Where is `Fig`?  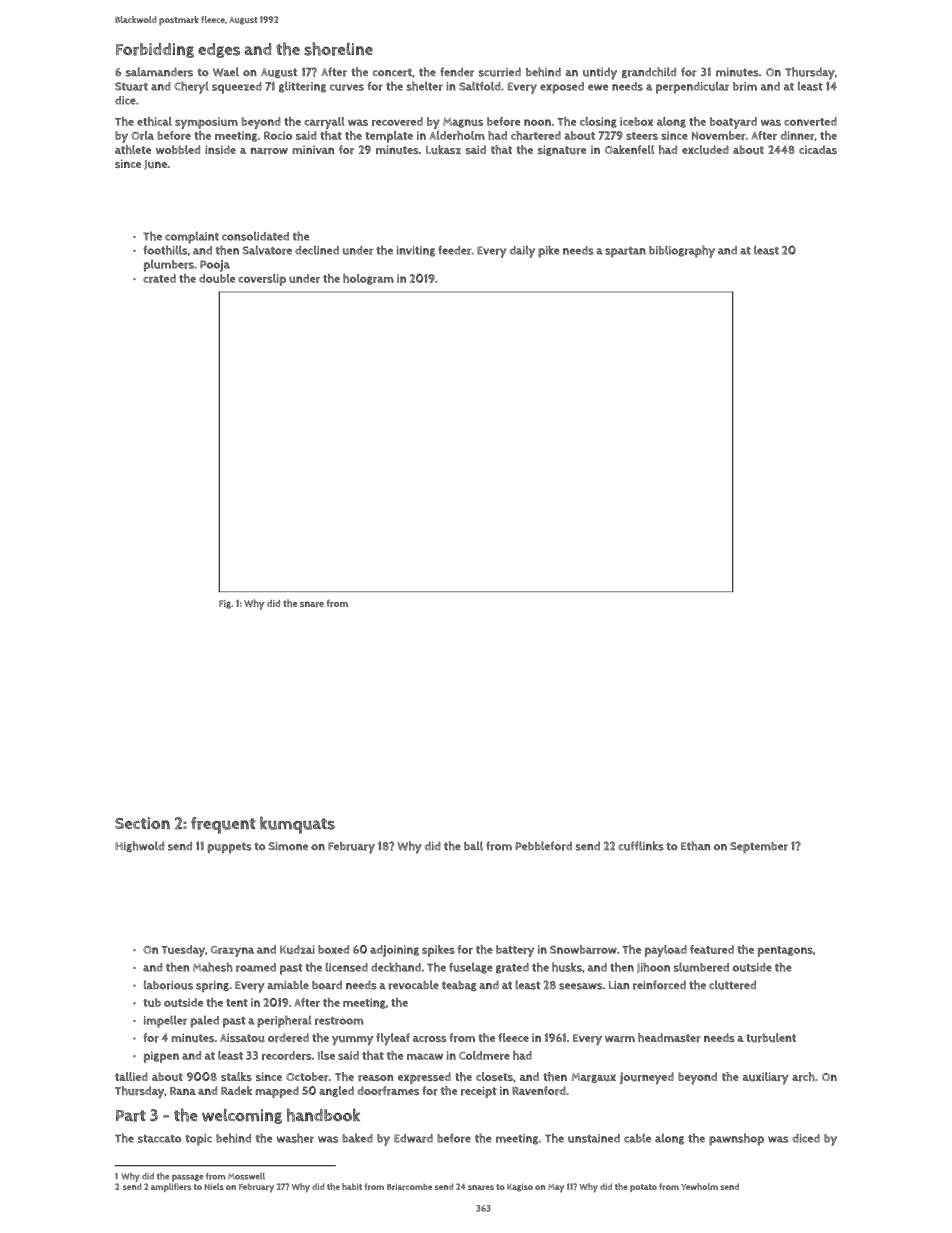
Fig is located at coordinates (225, 604).
